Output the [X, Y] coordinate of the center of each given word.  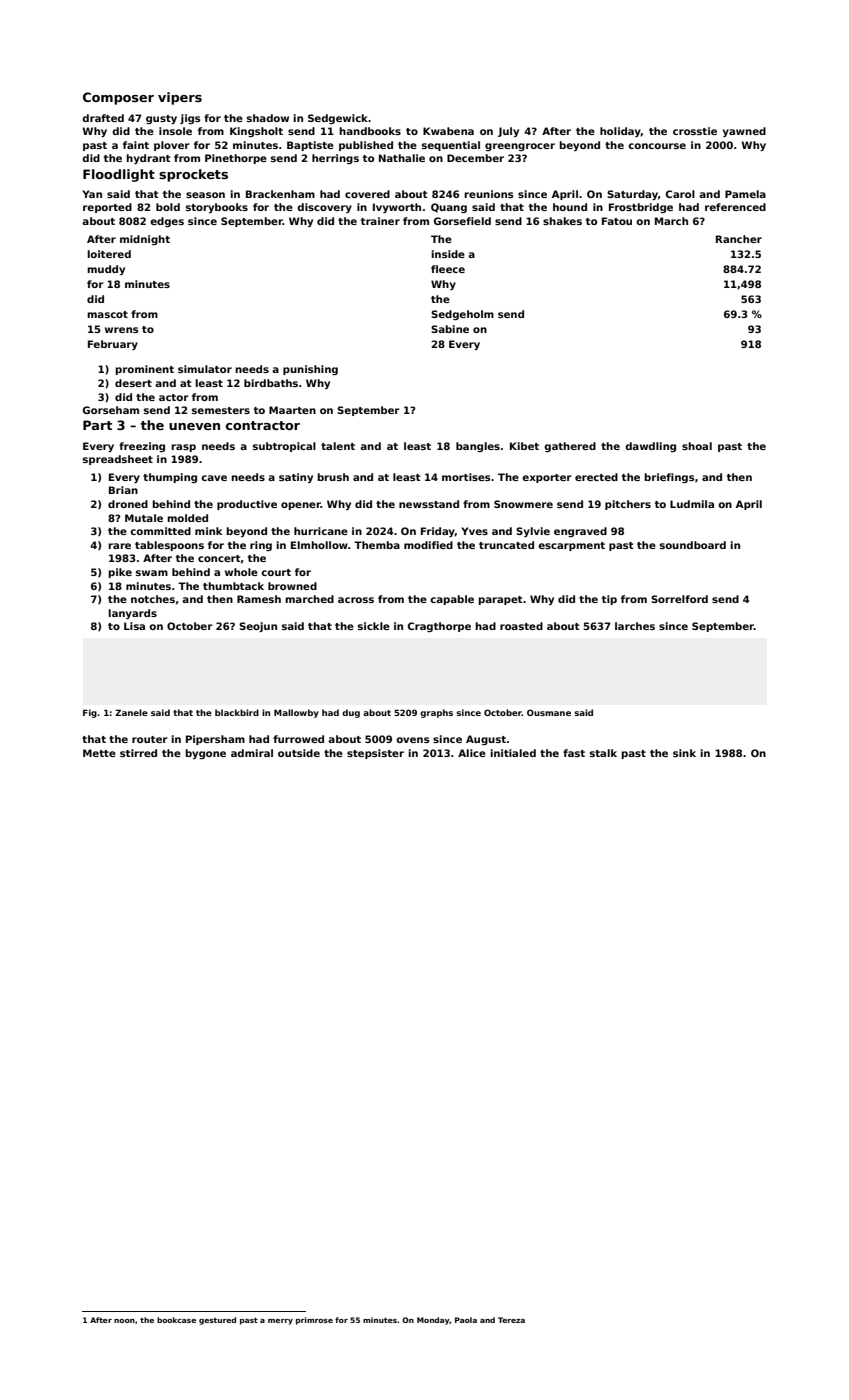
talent [338, 446]
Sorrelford [679, 599]
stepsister [375, 754]
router [150, 739]
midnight [145, 240]
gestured [217, 1321]
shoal [697, 446]
